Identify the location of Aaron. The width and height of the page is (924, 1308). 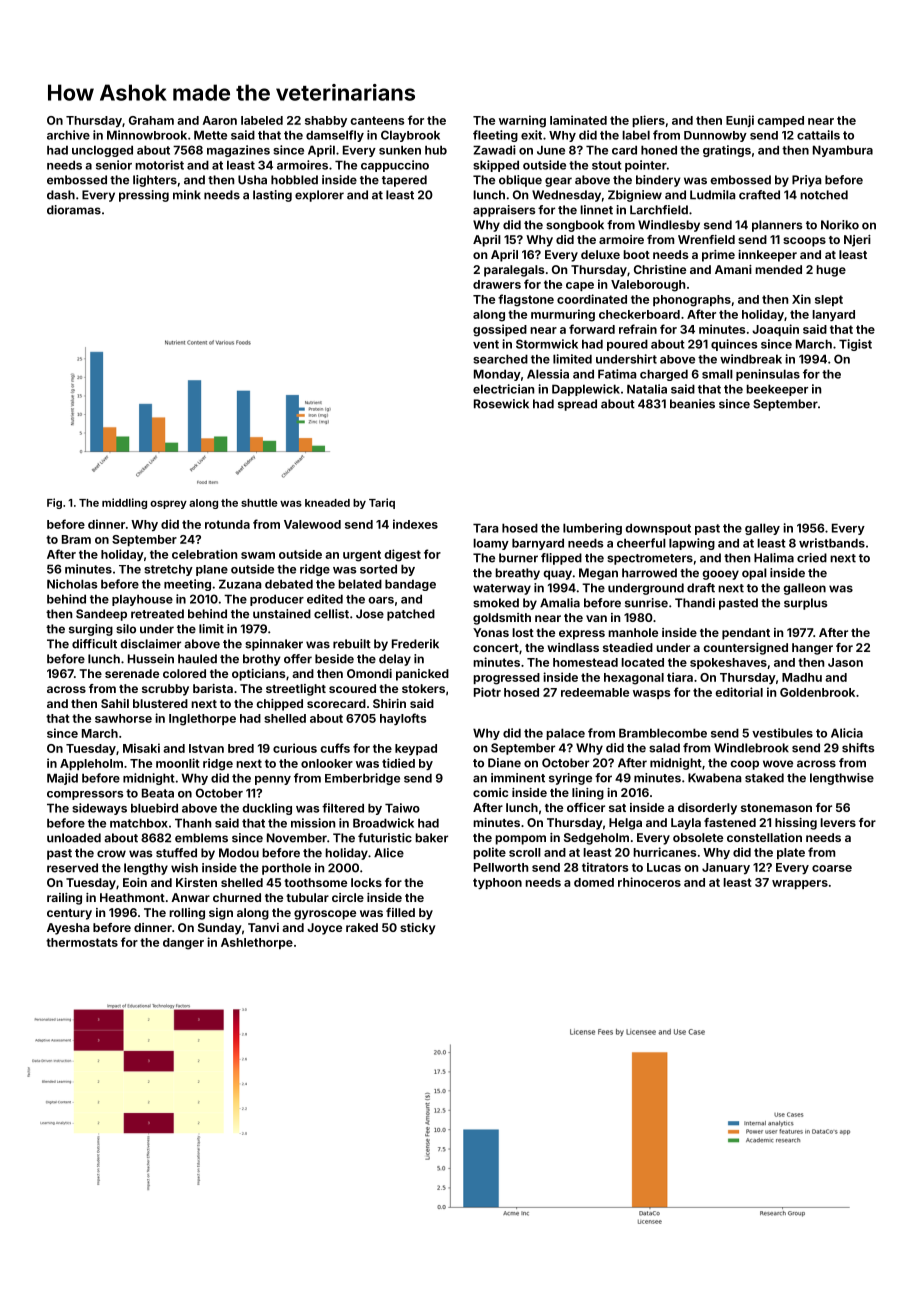
(219, 120).
